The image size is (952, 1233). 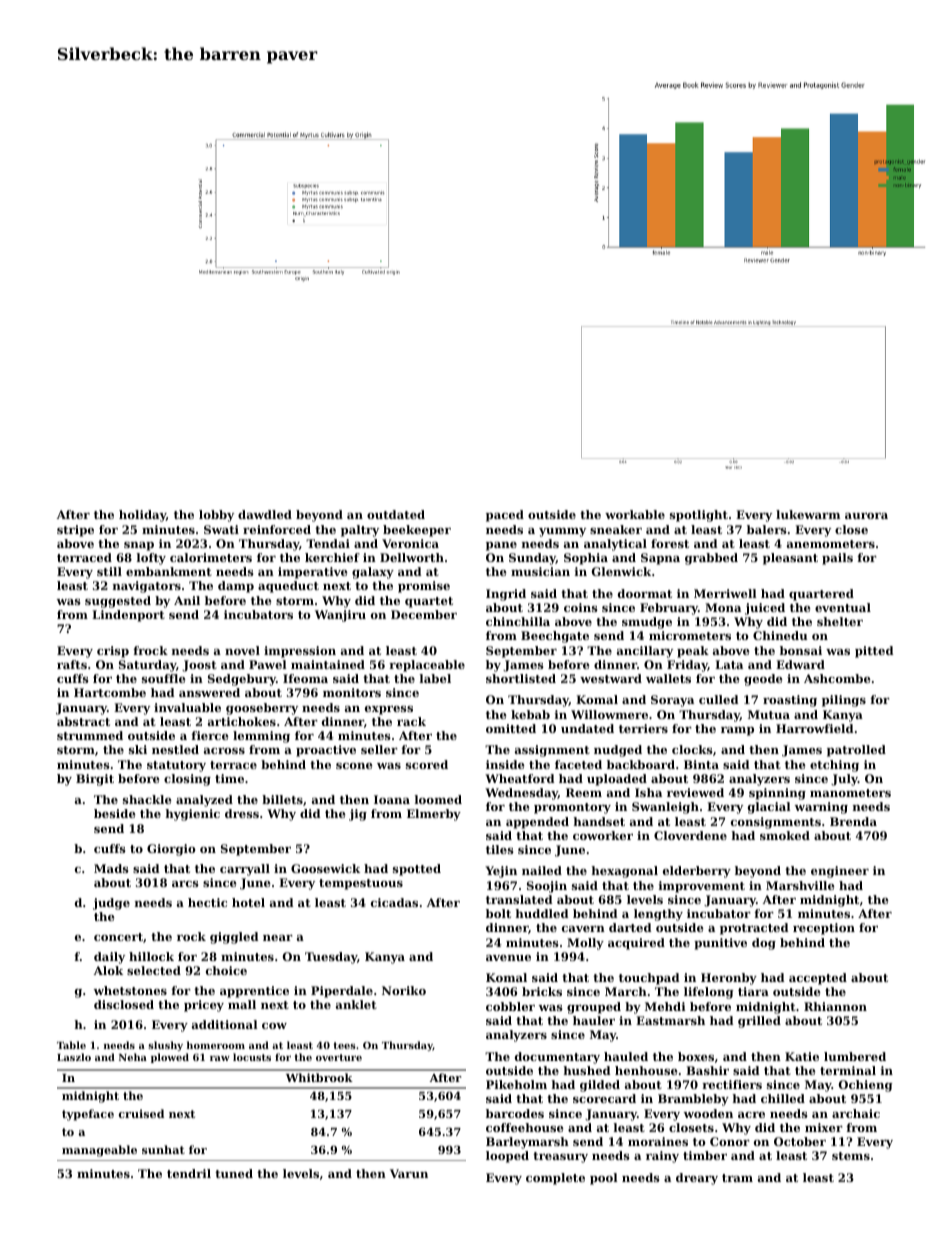 I want to click on Laszlo, so click(x=74, y=1057).
